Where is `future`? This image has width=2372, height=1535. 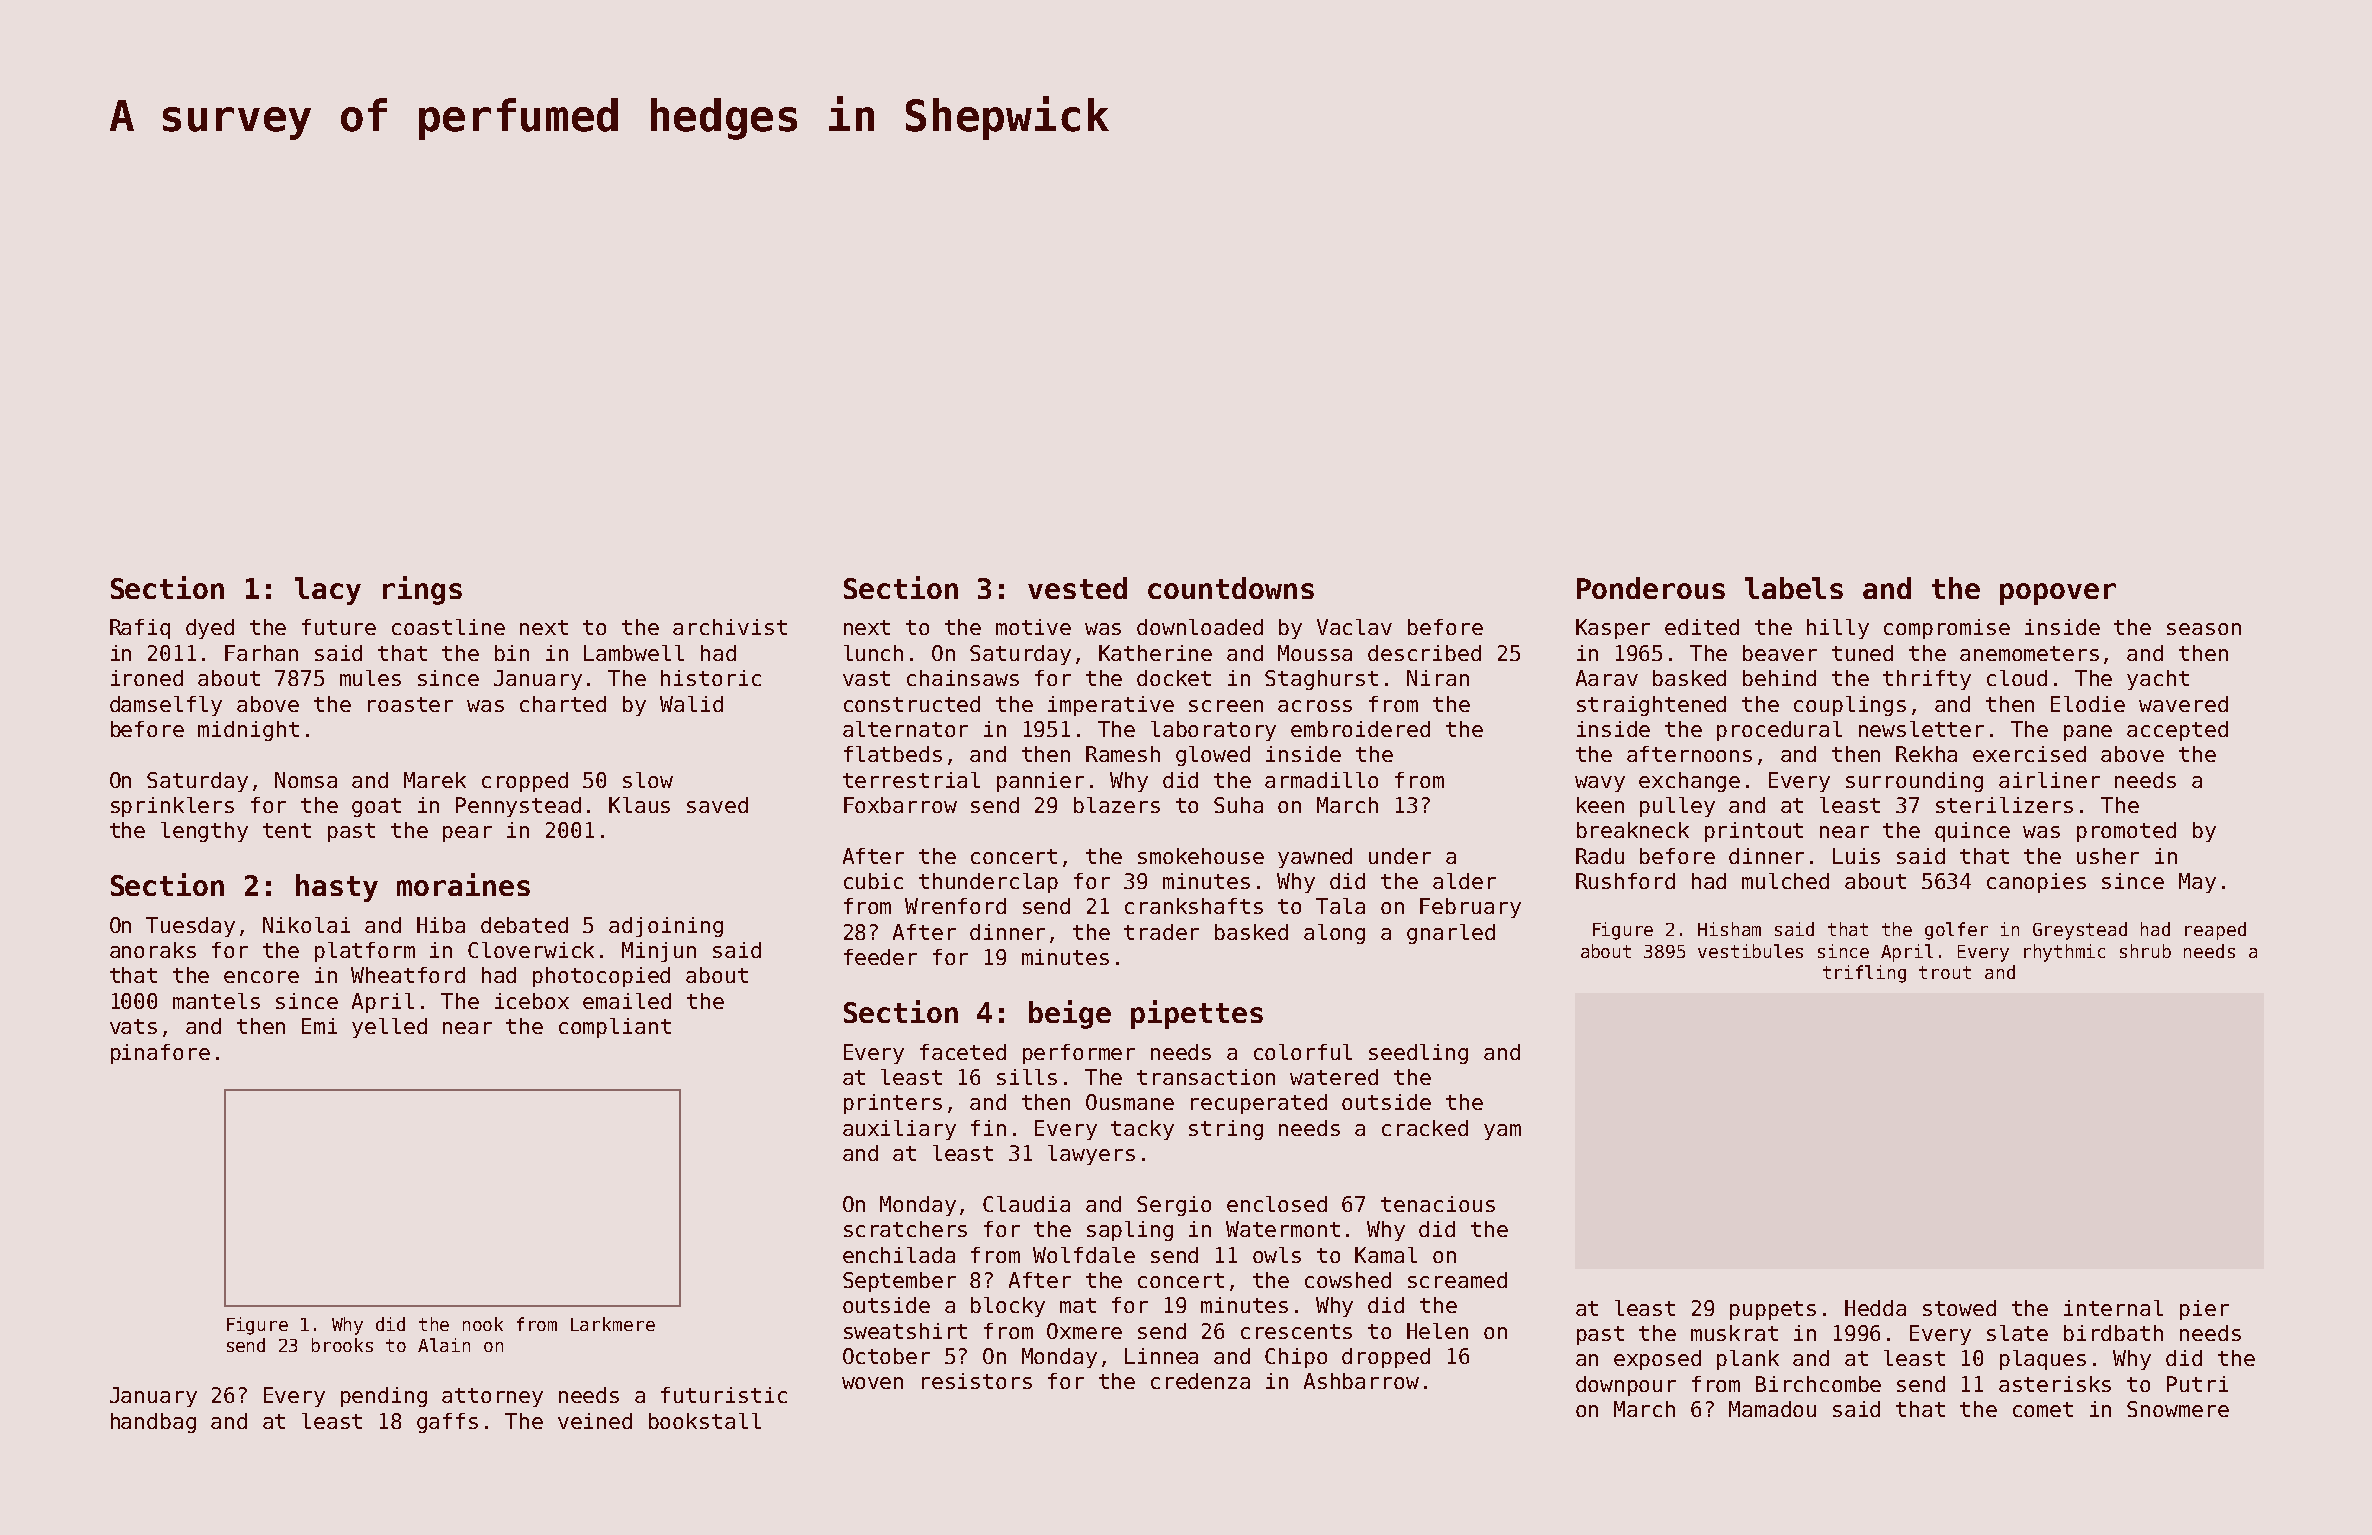
future is located at coordinates (339, 627).
